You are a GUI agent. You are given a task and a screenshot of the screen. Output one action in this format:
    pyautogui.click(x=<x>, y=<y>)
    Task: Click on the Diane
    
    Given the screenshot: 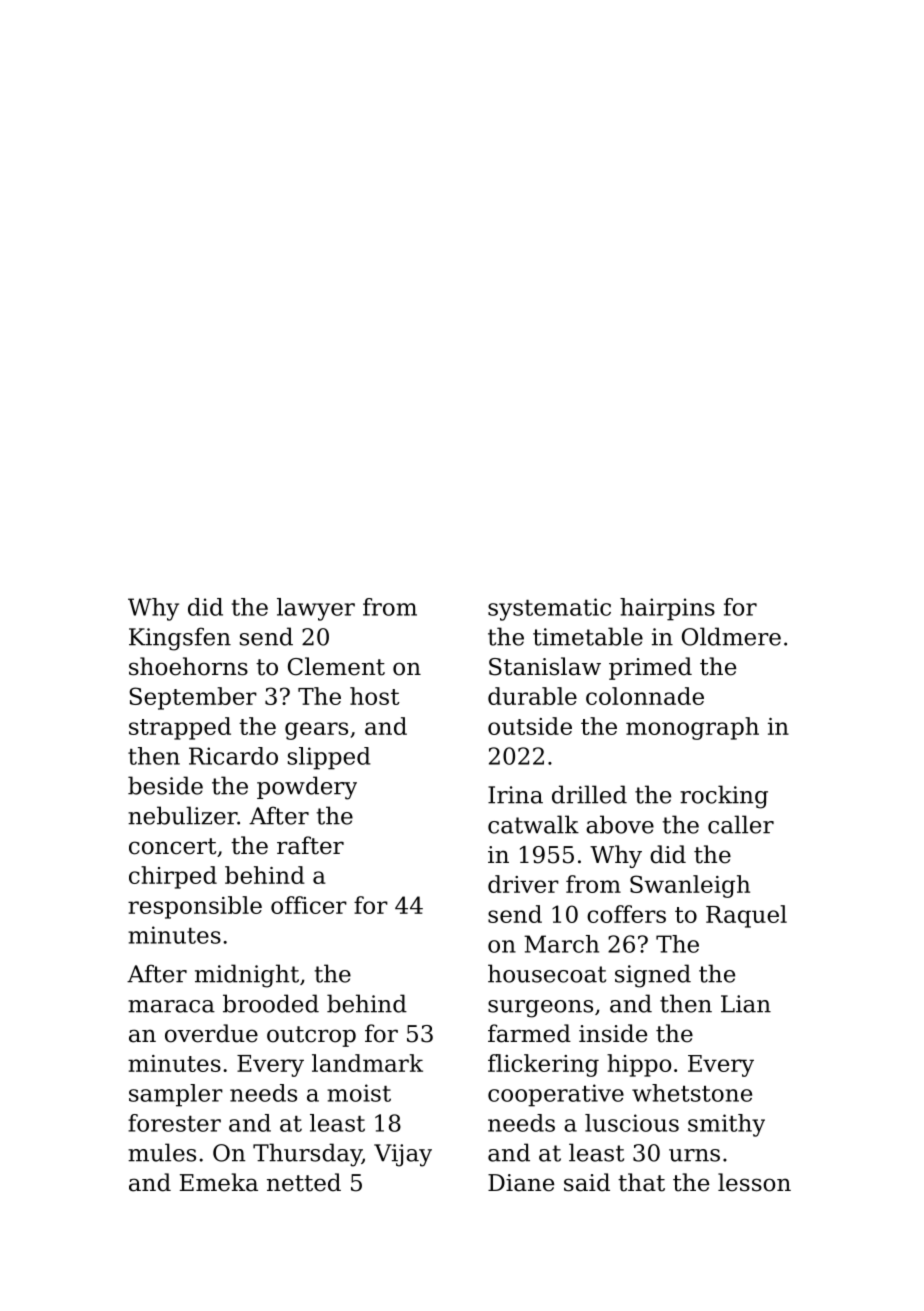 What is the action you would take?
    pyautogui.click(x=521, y=1183)
